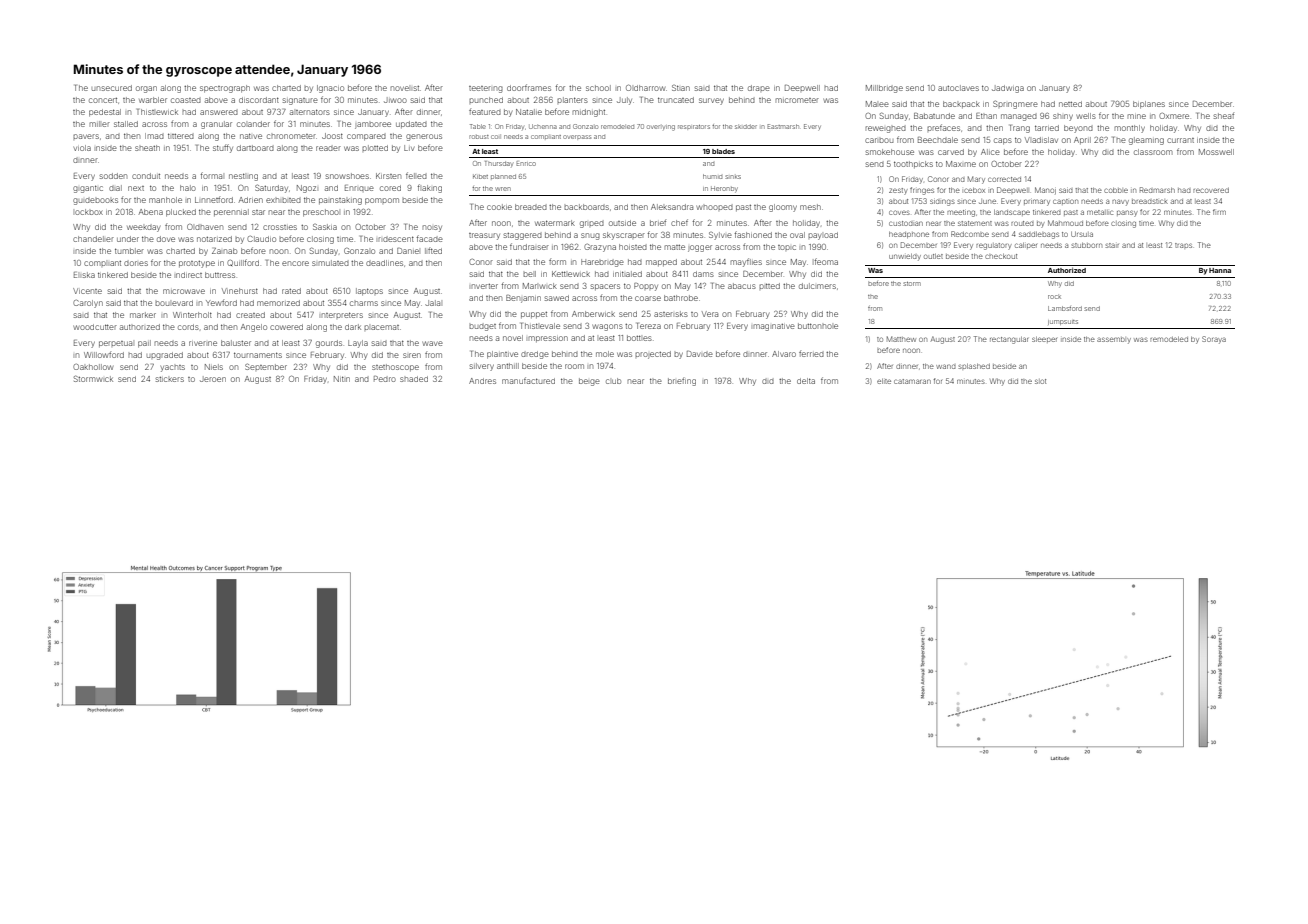  Describe the element at coordinates (783, 126) in the screenshot. I see `Eastmarsh` at that location.
